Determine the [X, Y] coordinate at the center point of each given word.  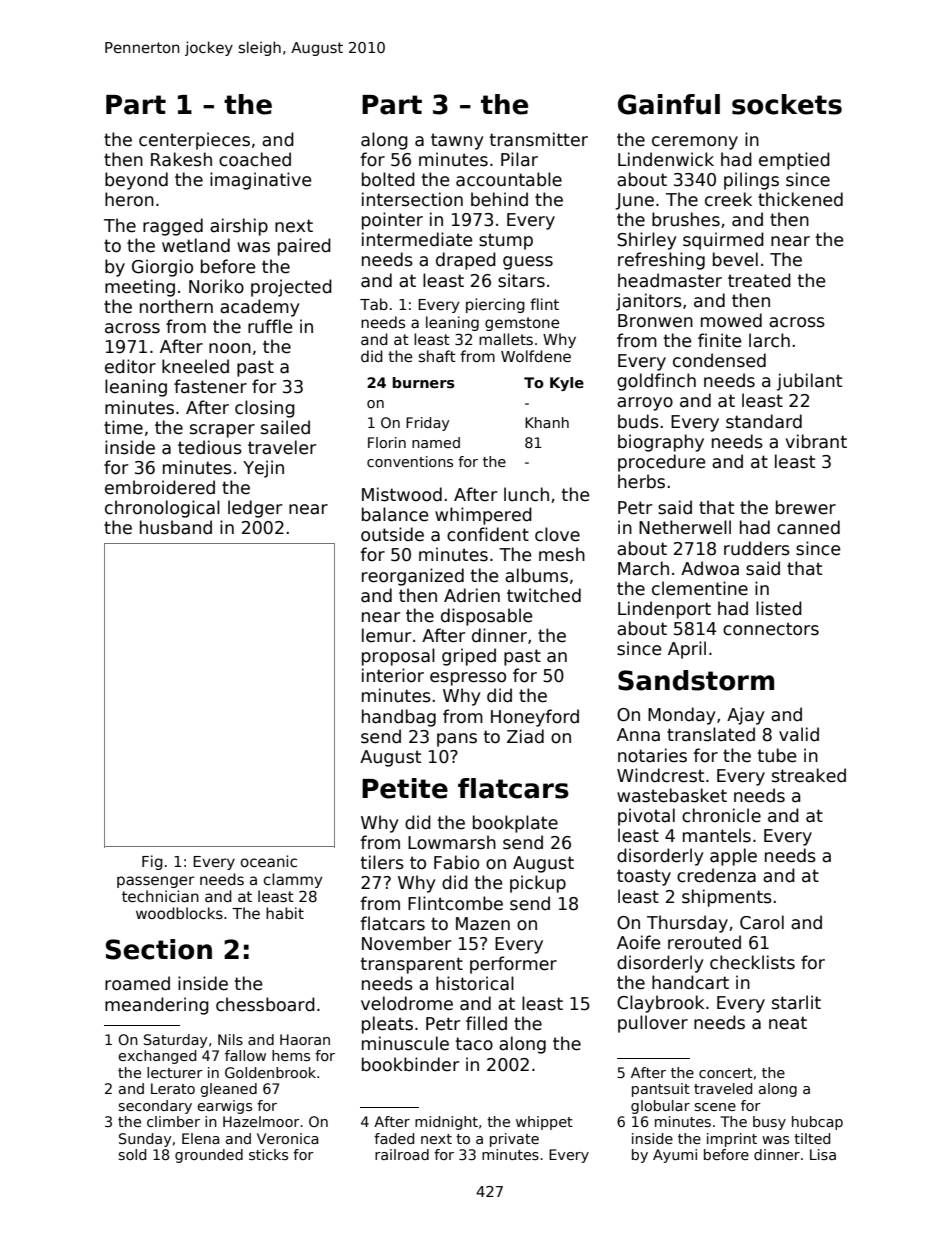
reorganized [413, 577]
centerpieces [194, 141]
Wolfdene [536, 356]
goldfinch [656, 382]
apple [733, 857]
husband [176, 527]
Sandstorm [696, 680]
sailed [285, 427]
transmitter [539, 139]
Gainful [669, 104]
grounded [209, 1156]
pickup [538, 884]
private [514, 1140]
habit [285, 913]
